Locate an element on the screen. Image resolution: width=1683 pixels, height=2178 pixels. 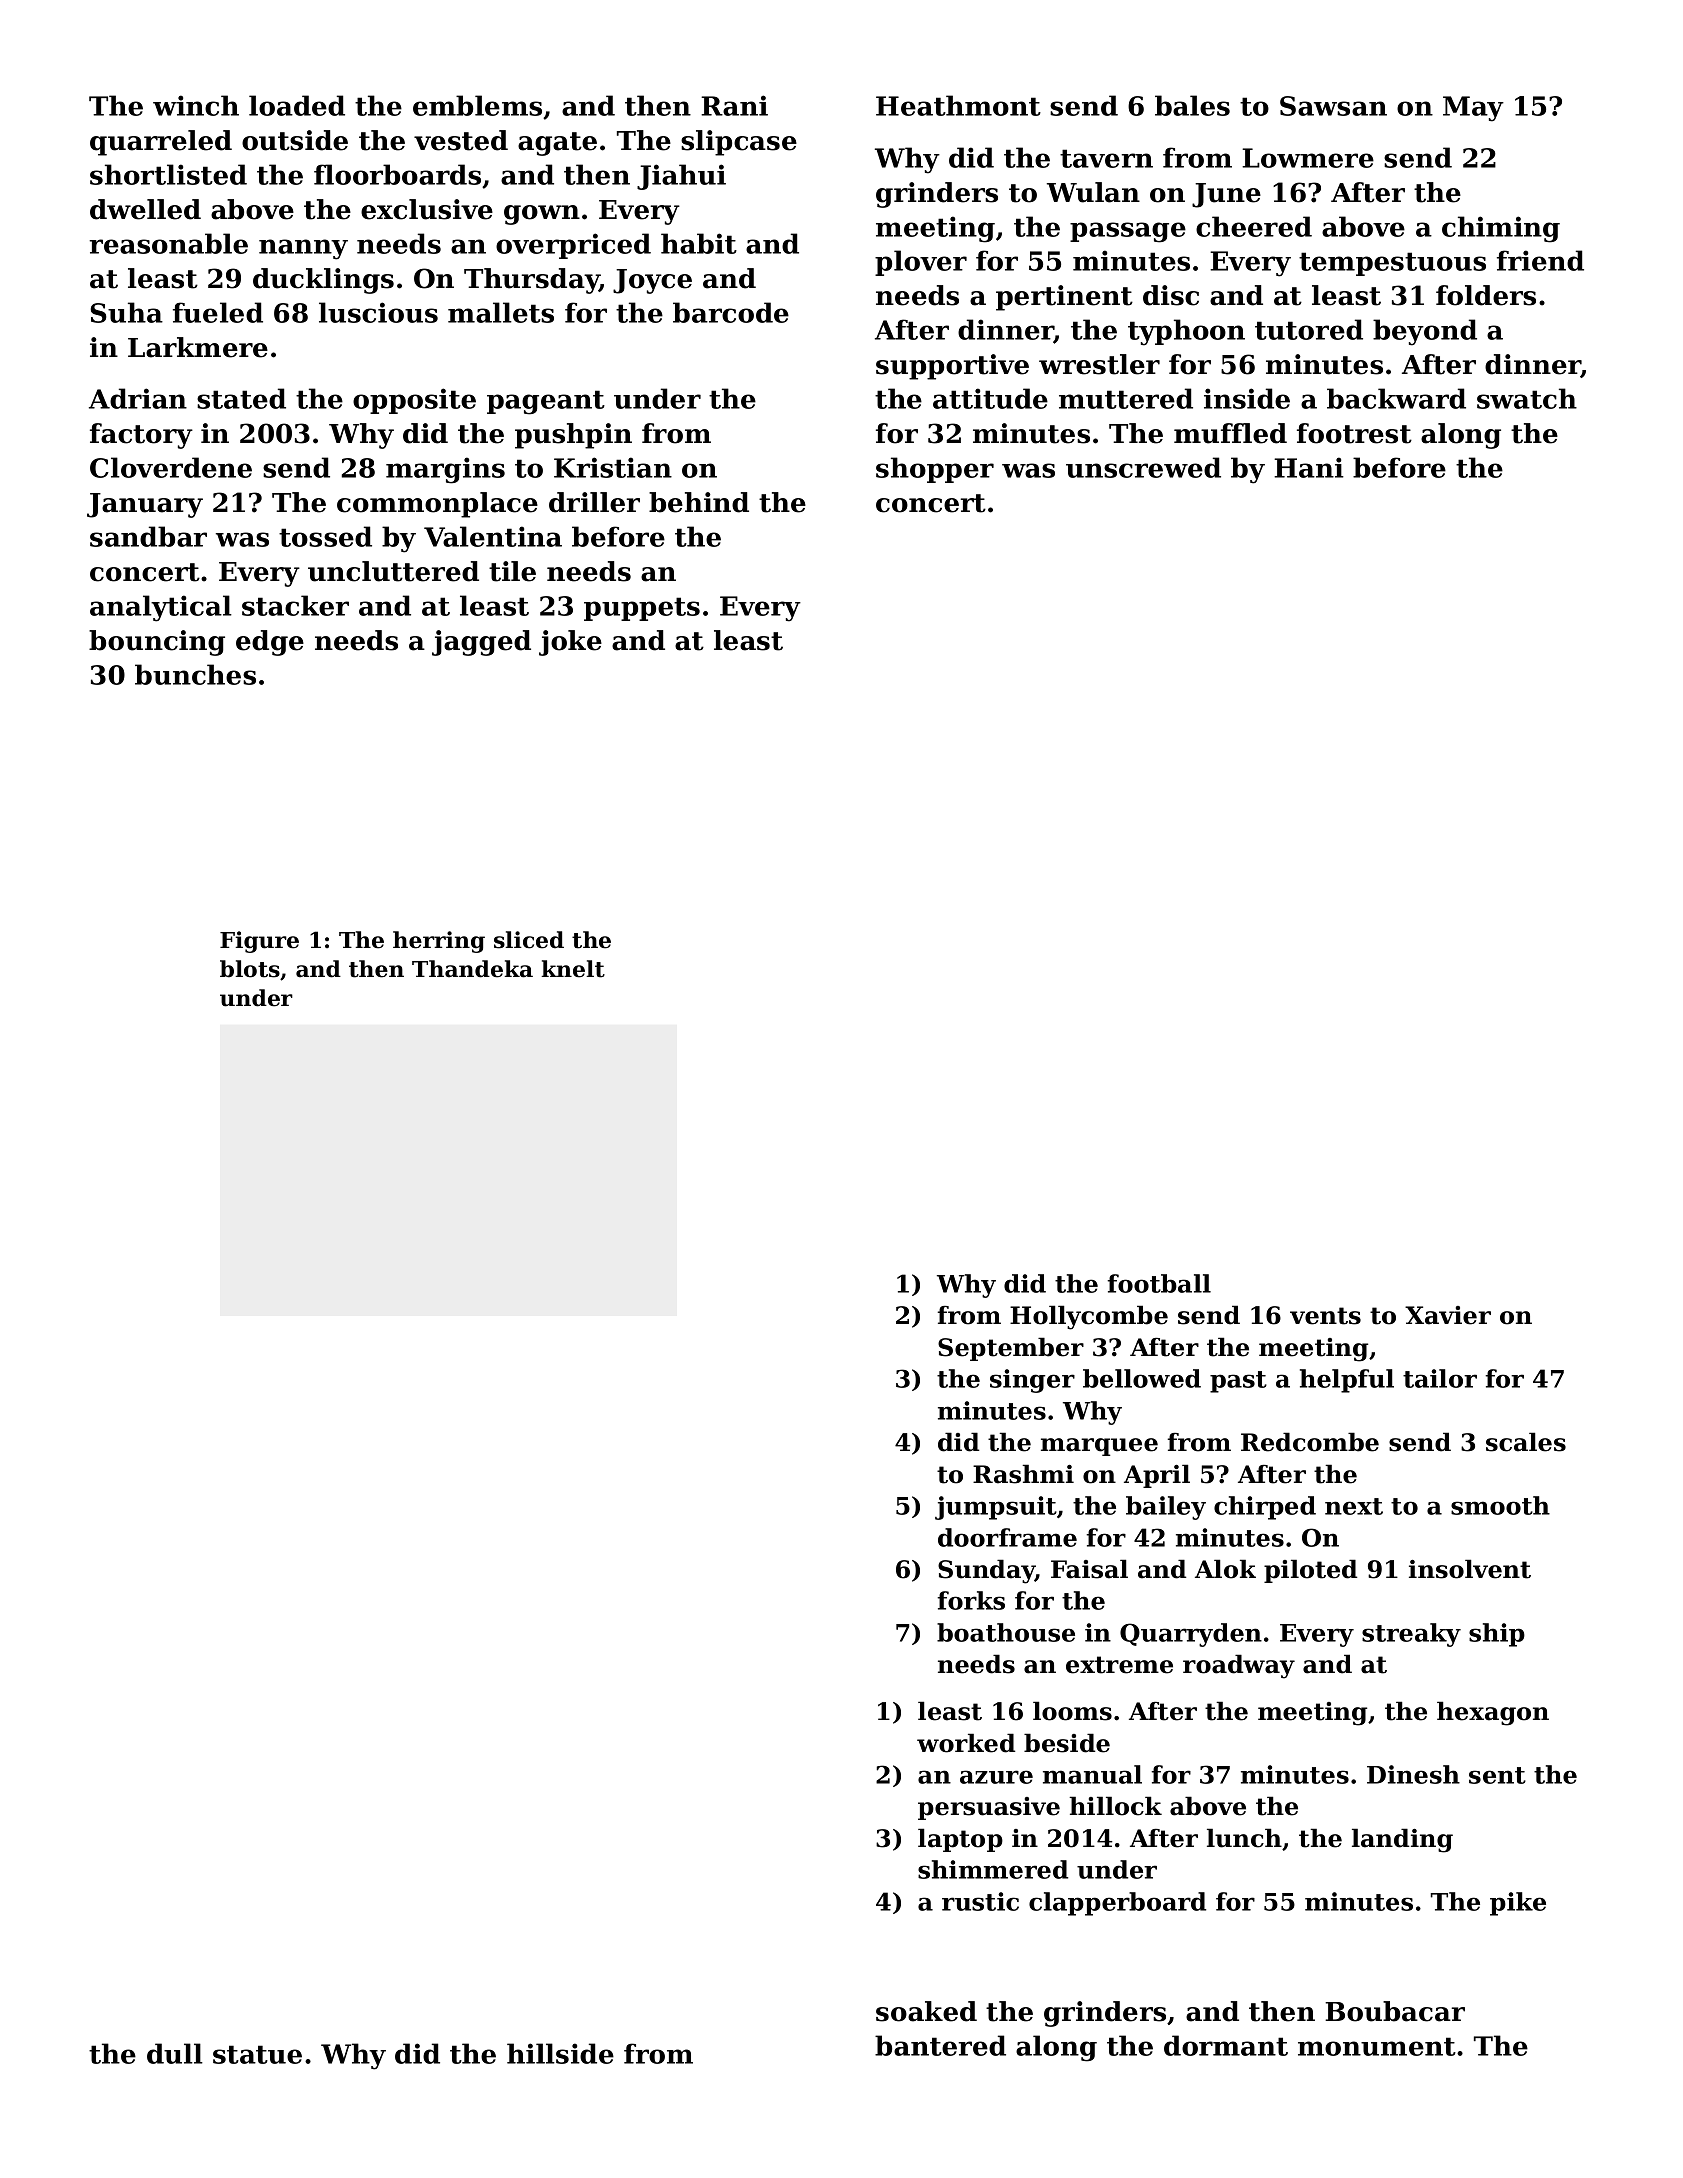
dull is located at coordinates (175, 2053).
